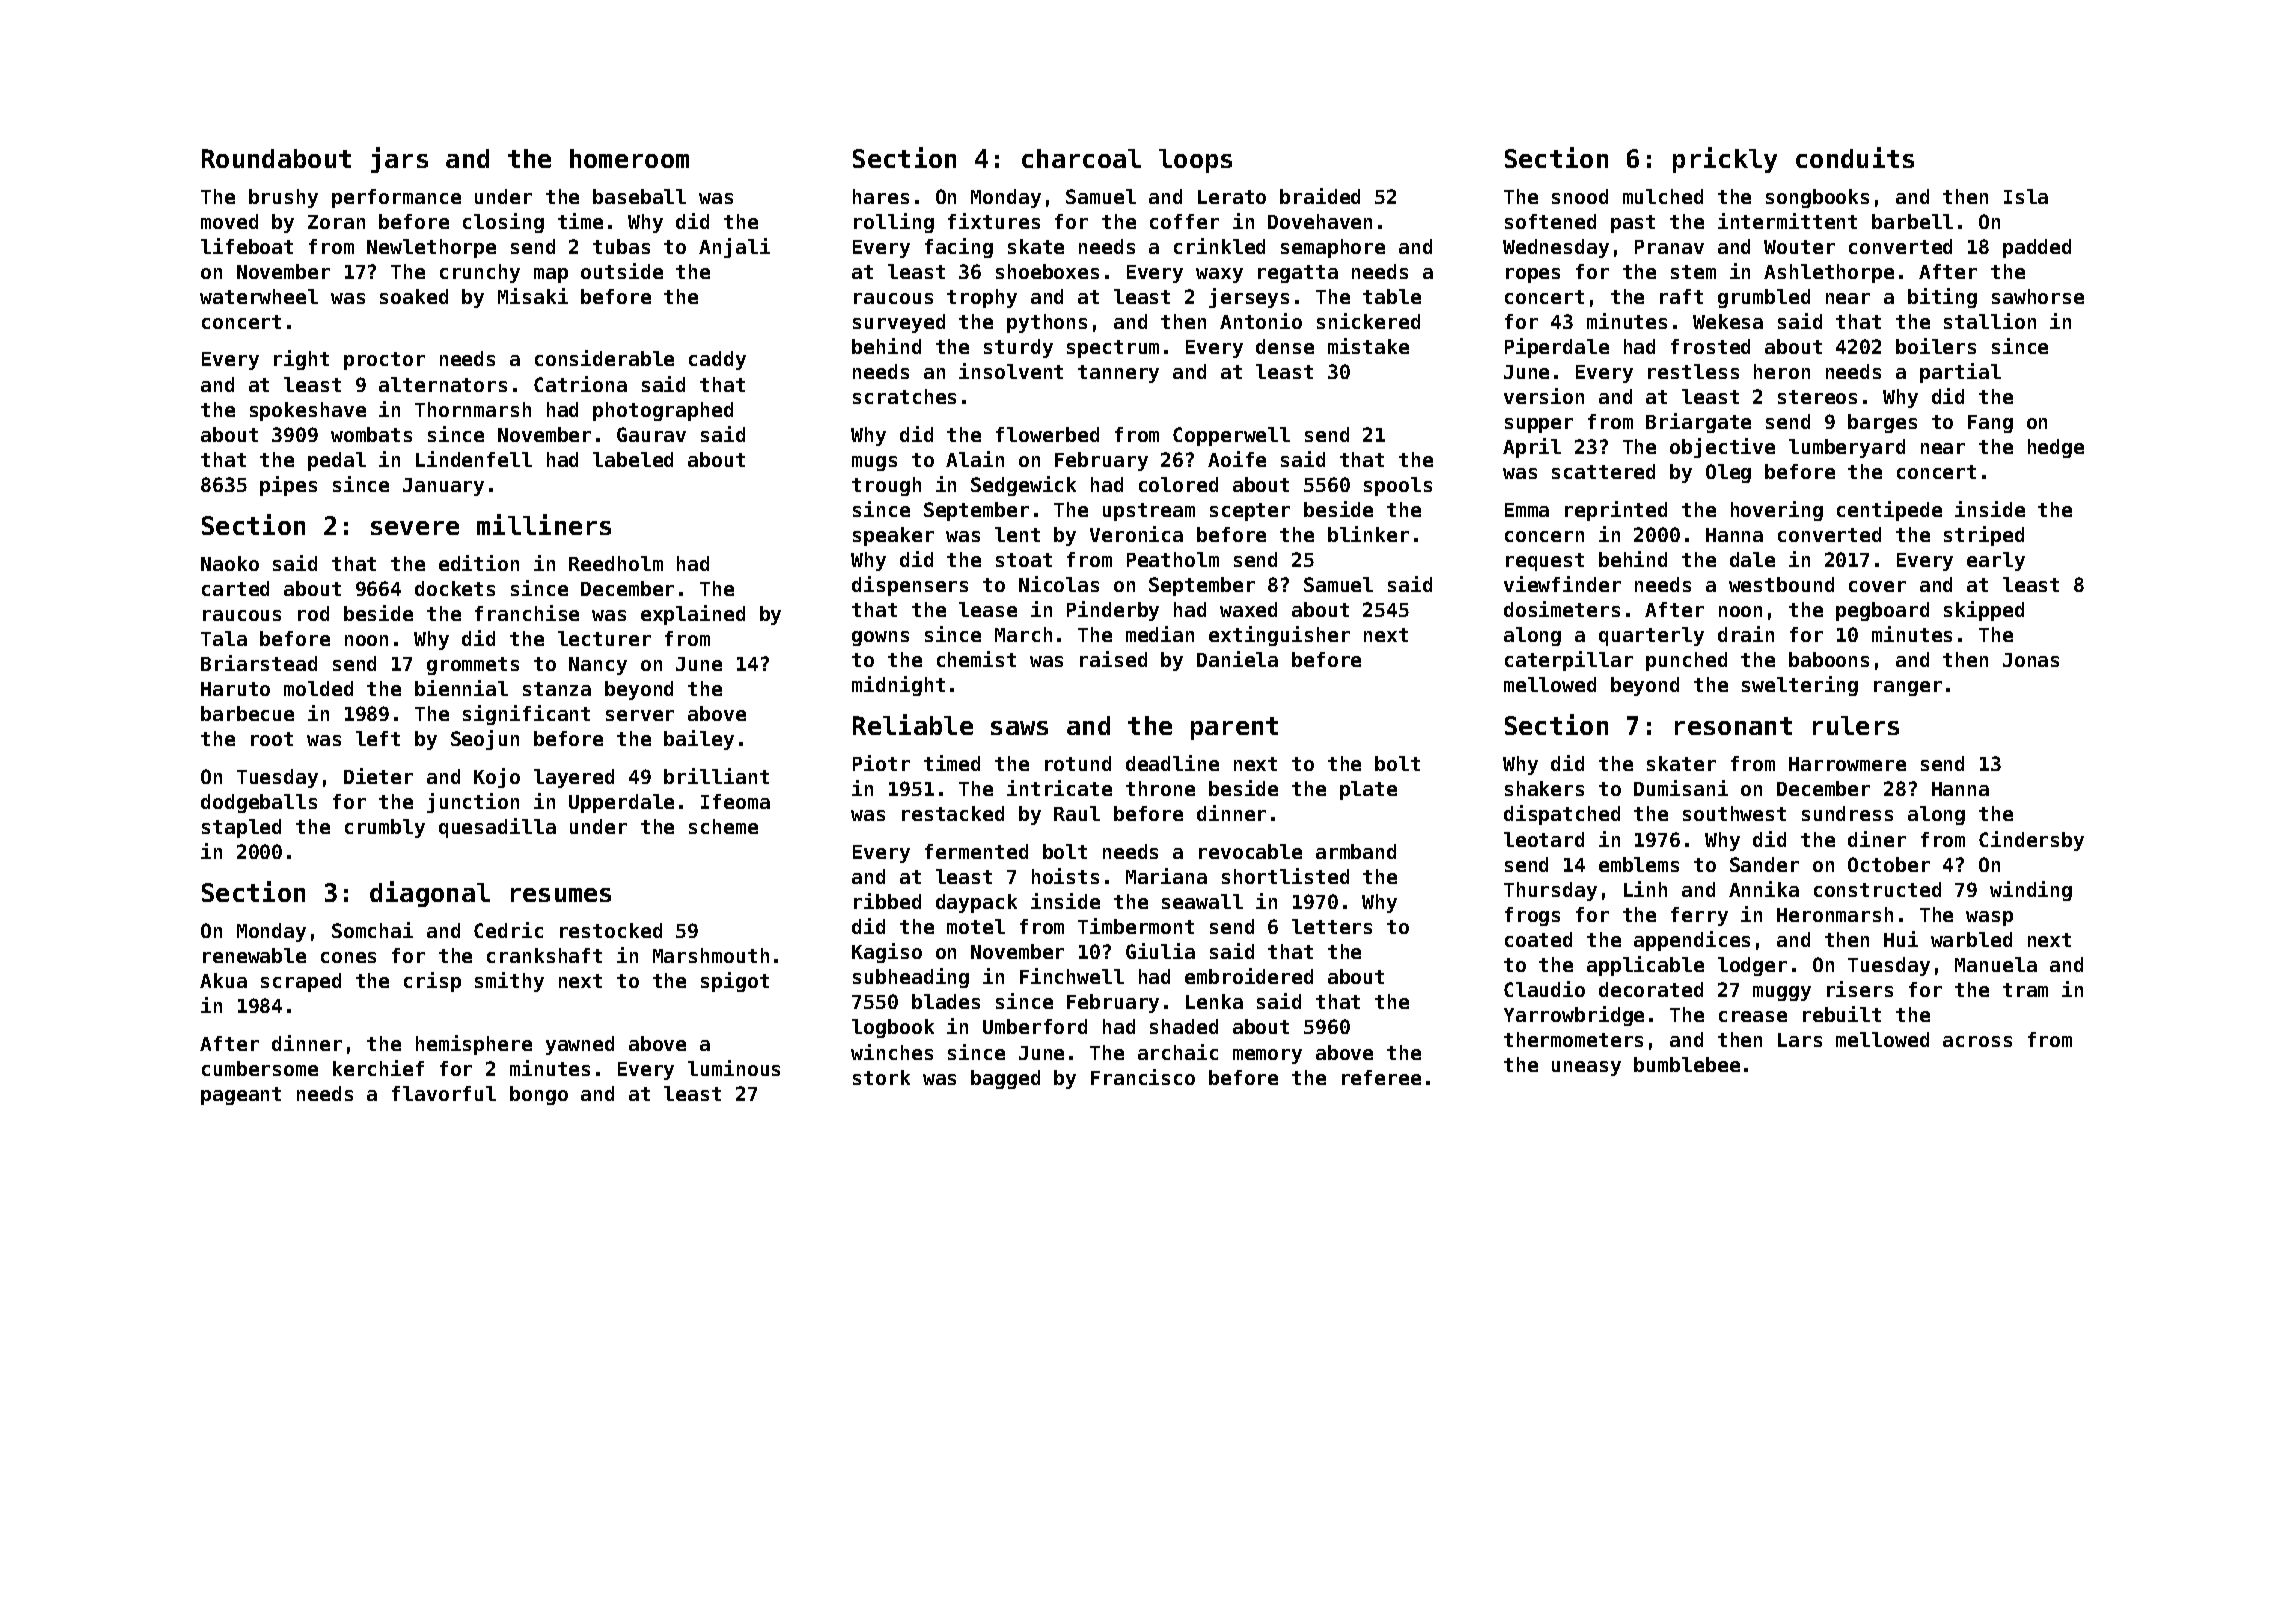  Describe the element at coordinates (1113, 611) in the screenshot. I see `Pinderby` at that location.
